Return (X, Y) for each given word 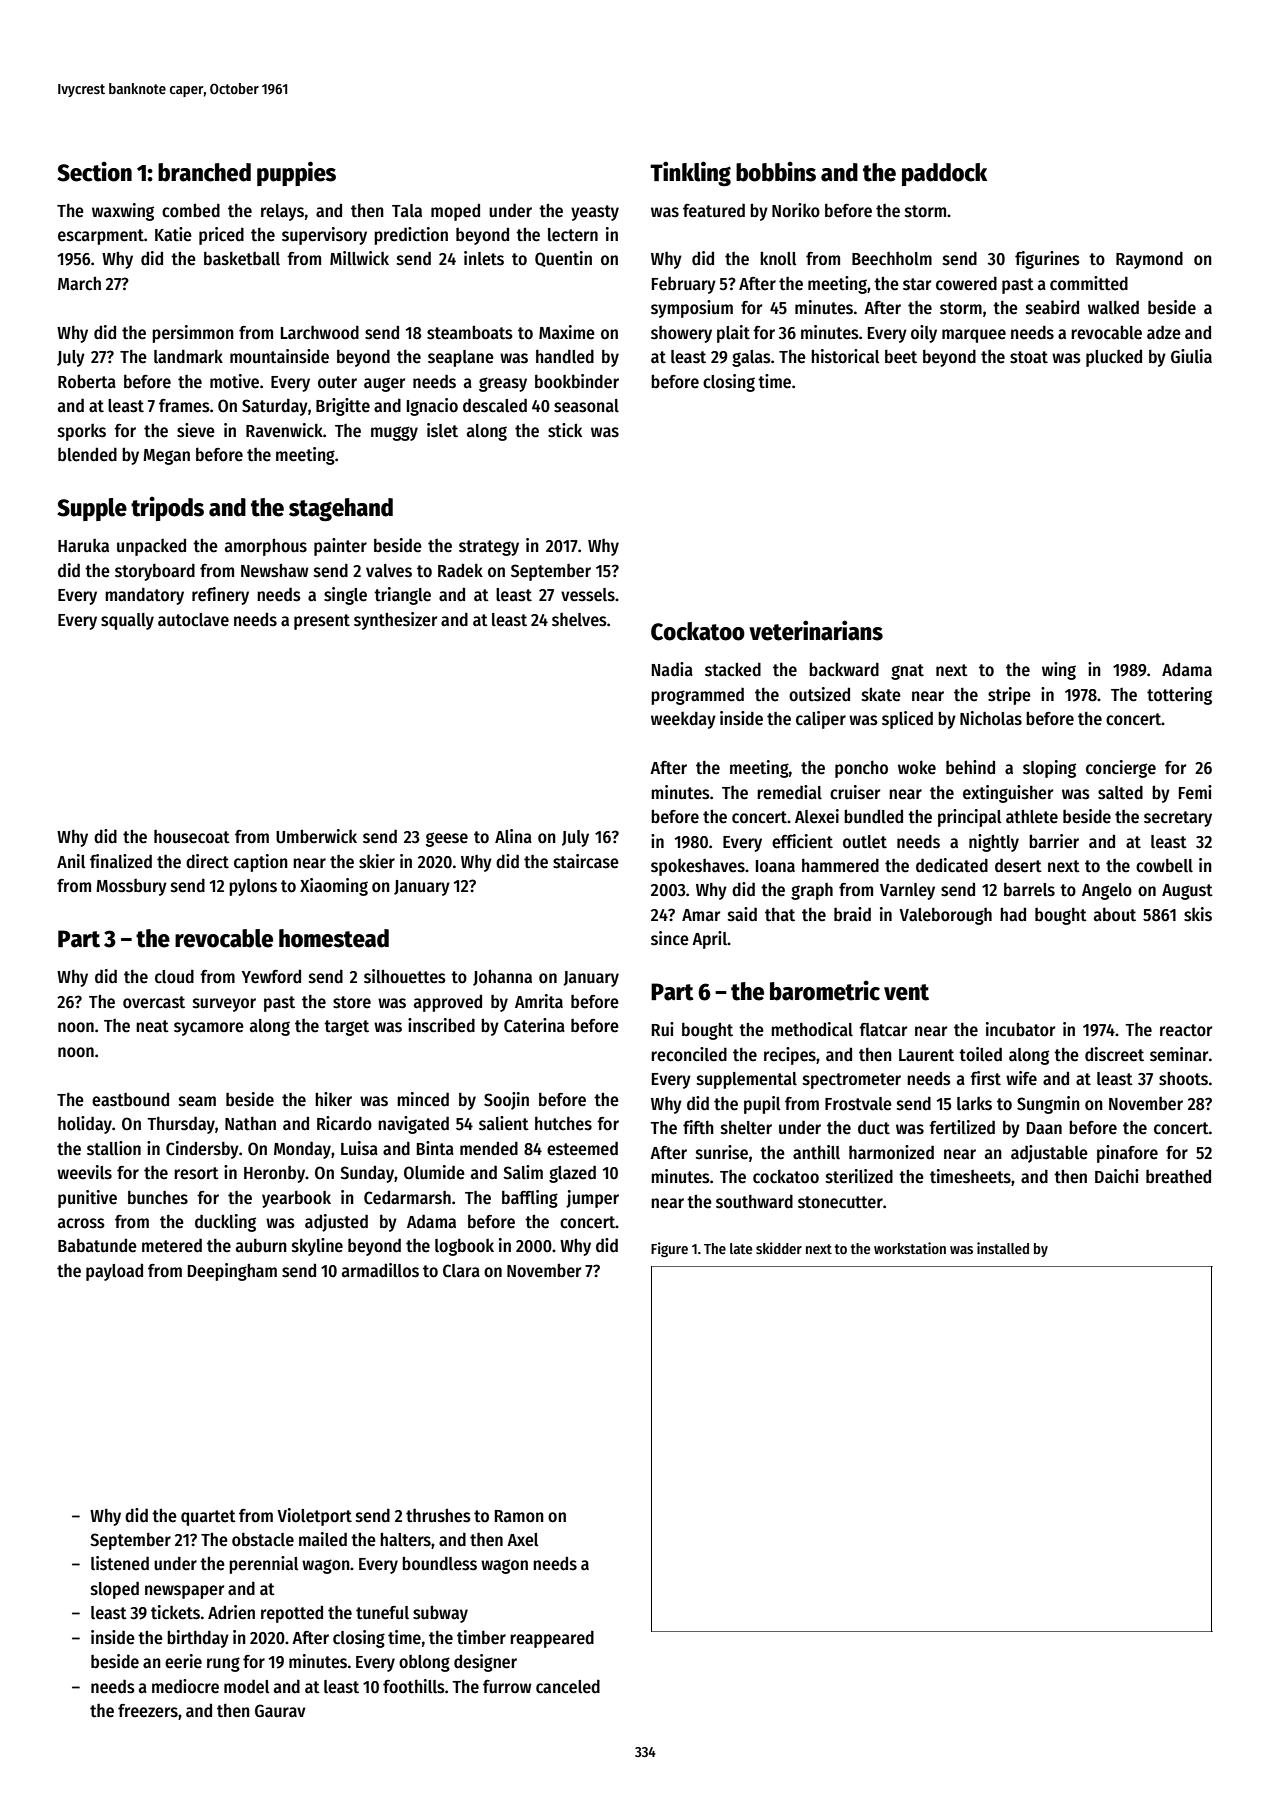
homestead (334, 938)
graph (812, 891)
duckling (225, 1223)
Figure (669, 1249)
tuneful (382, 1613)
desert (1018, 865)
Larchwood (320, 333)
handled (565, 356)
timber (481, 1637)
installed (1003, 1248)
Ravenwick (284, 430)
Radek (460, 570)
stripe (1009, 696)
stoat (1029, 357)
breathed (1178, 1176)
